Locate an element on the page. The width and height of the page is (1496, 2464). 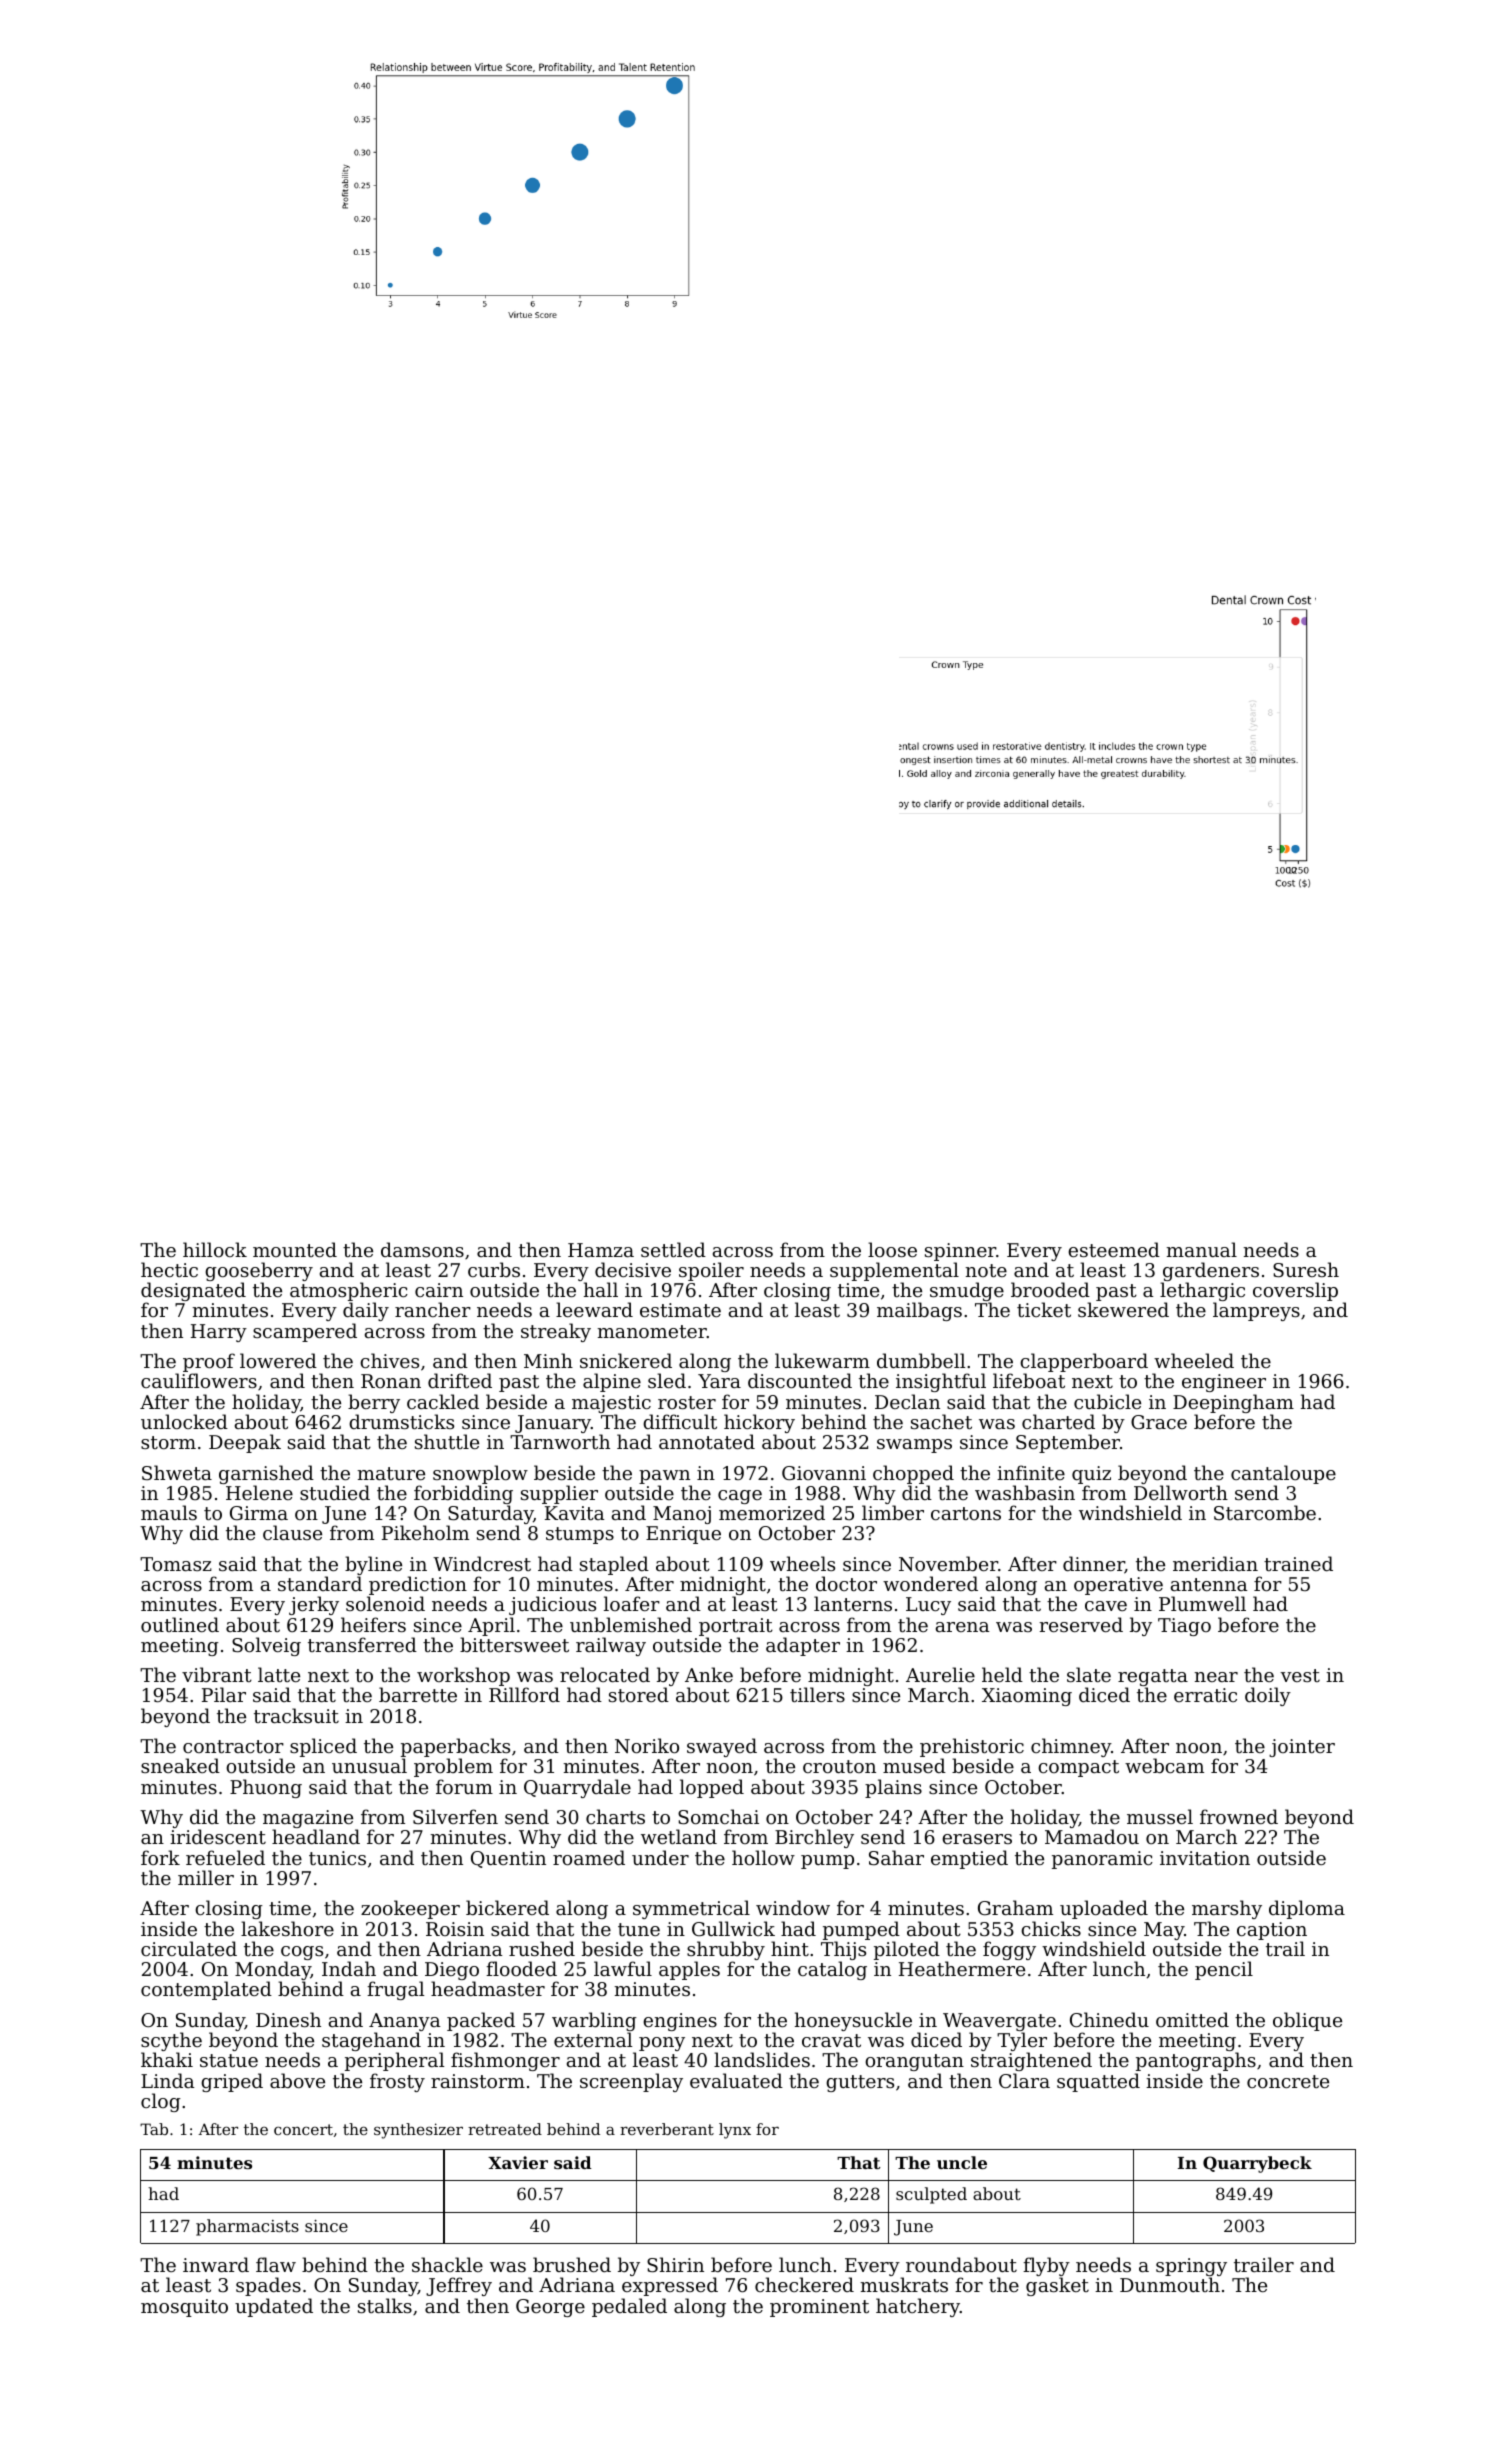
damsons is located at coordinates (422, 1249).
